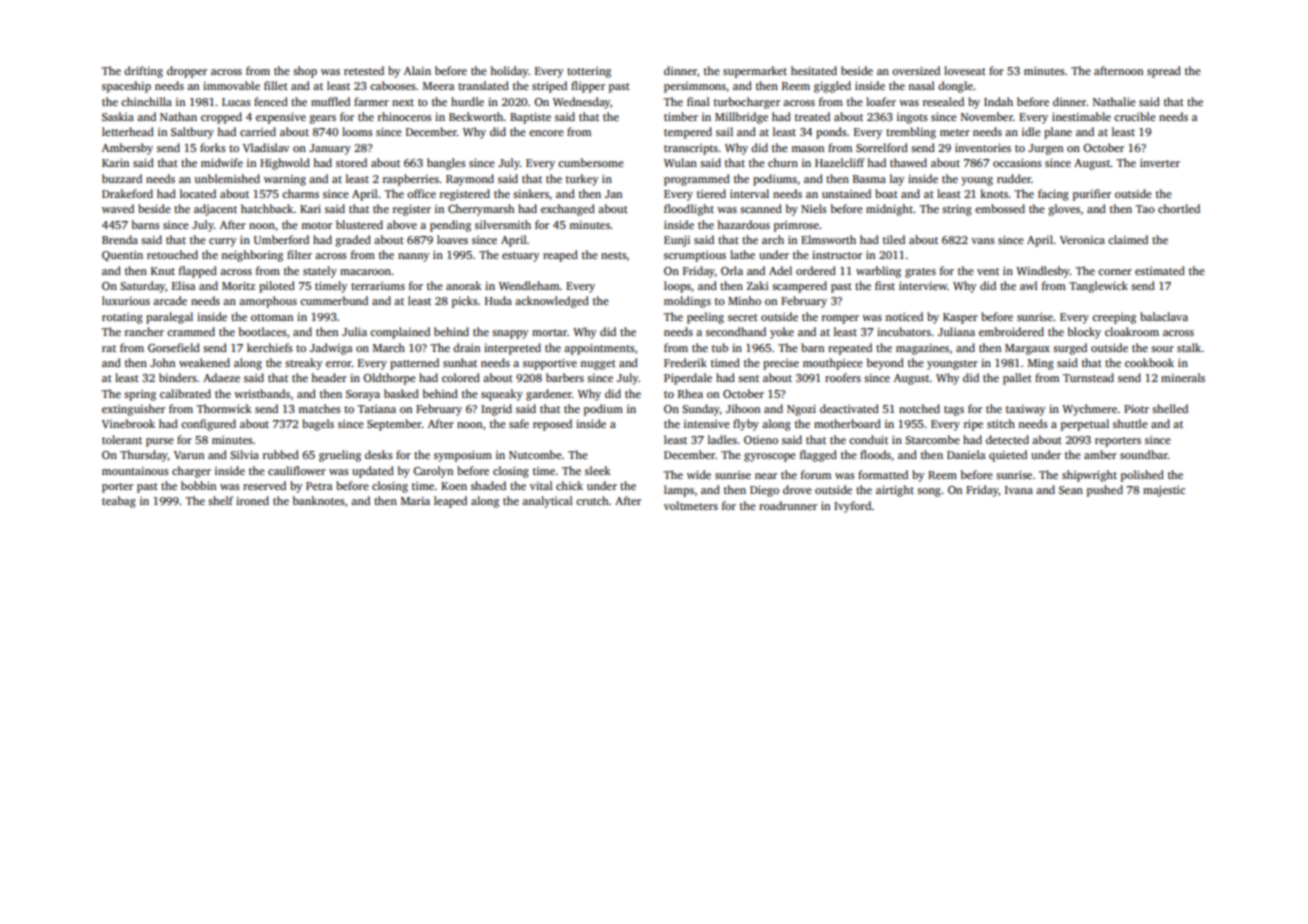 The width and height of the screenshot is (1308, 924). What do you see at coordinates (119, 502) in the screenshot?
I see `teabag` at bounding box center [119, 502].
